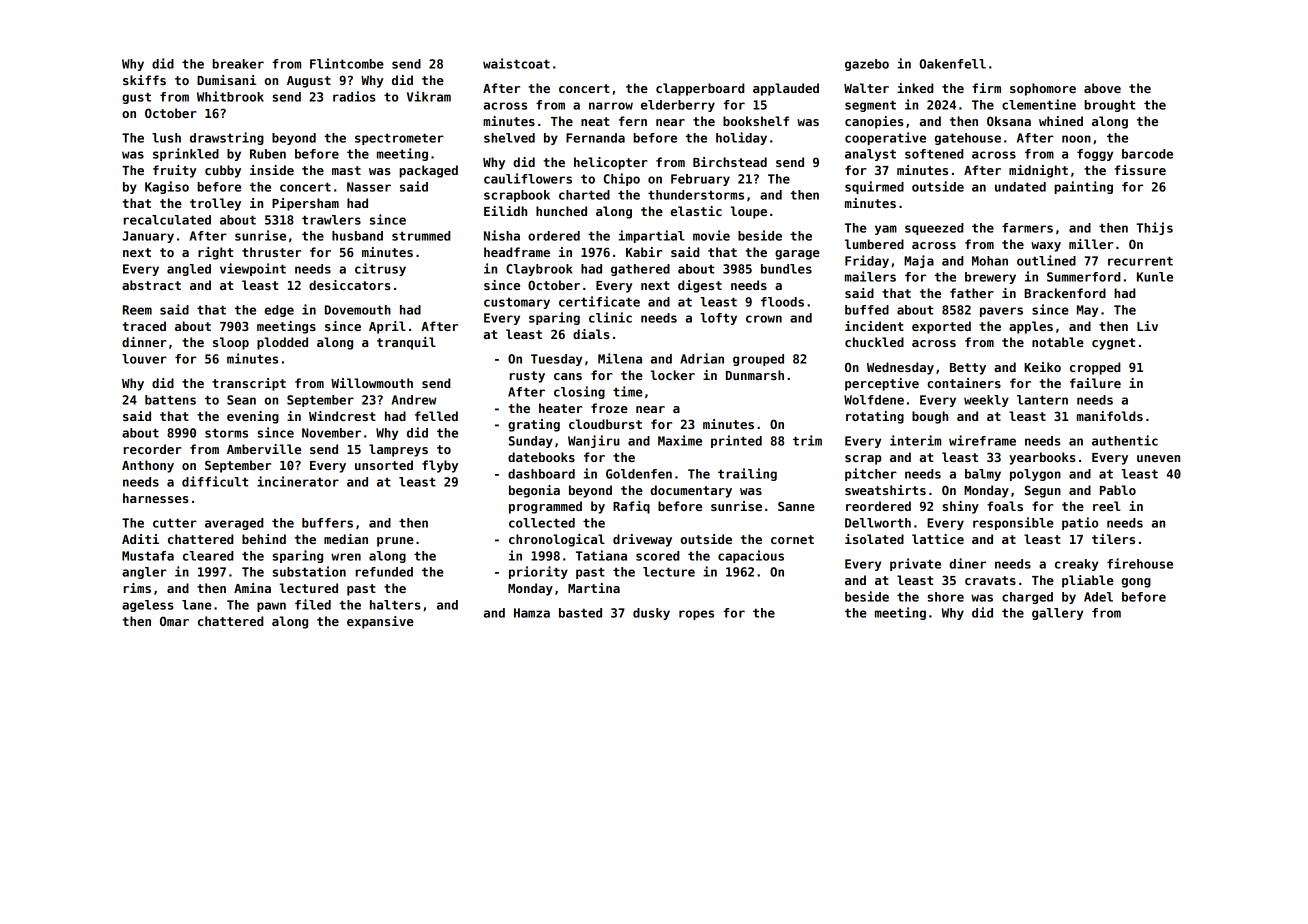  I want to click on transcript, so click(249, 384).
